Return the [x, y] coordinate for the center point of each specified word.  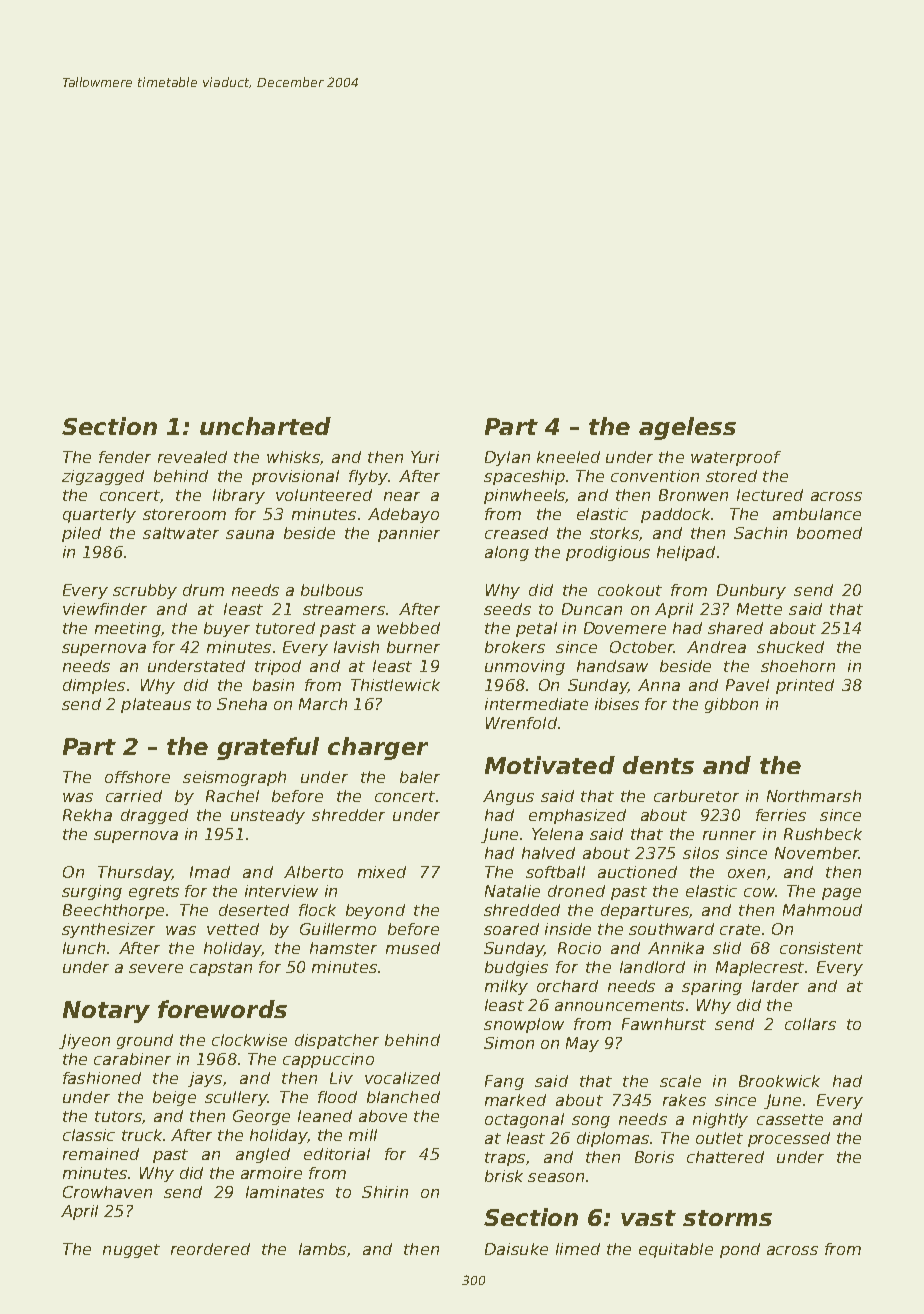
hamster [343, 948]
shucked [790, 647]
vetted [233, 929]
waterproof [736, 458]
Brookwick [779, 1081]
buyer [227, 629]
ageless [687, 428]
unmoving [525, 667]
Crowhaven [107, 1192]
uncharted [265, 426]
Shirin [385, 1192]
